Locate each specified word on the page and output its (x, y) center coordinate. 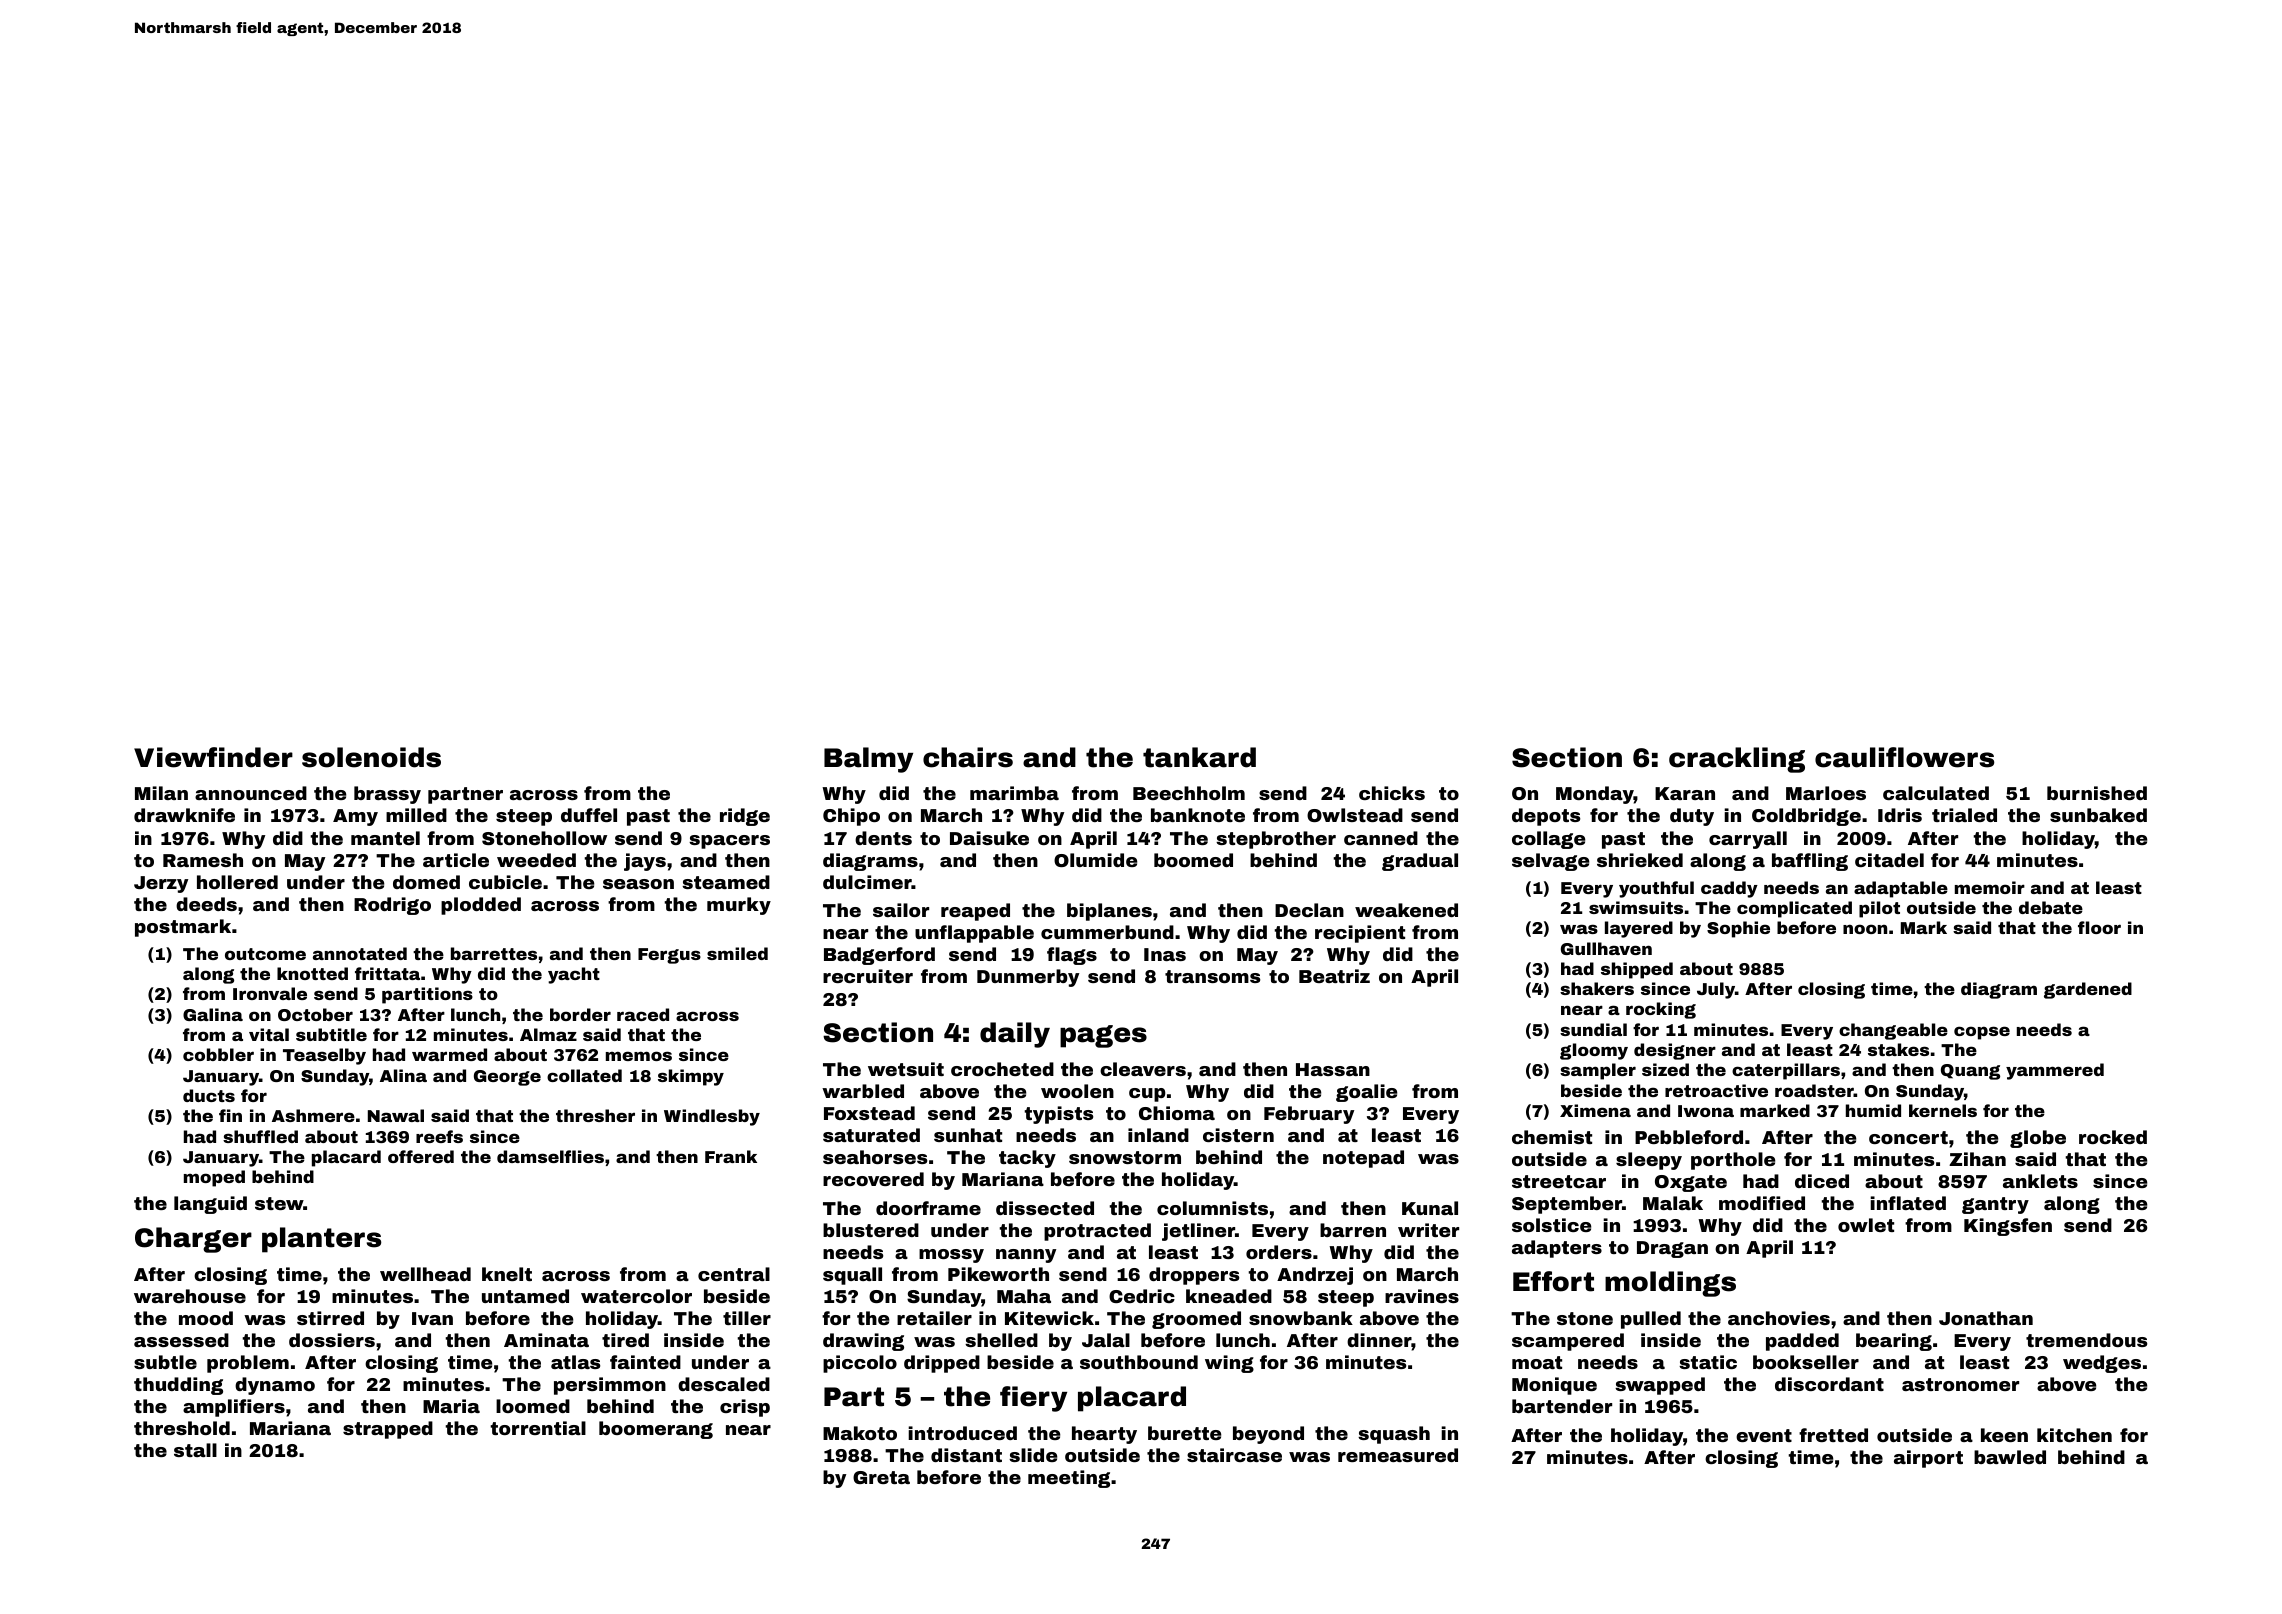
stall (195, 1450)
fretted (1833, 1435)
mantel (385, 838)
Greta (881, 1477)
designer (1675, 1051)
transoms (1212, 976)
